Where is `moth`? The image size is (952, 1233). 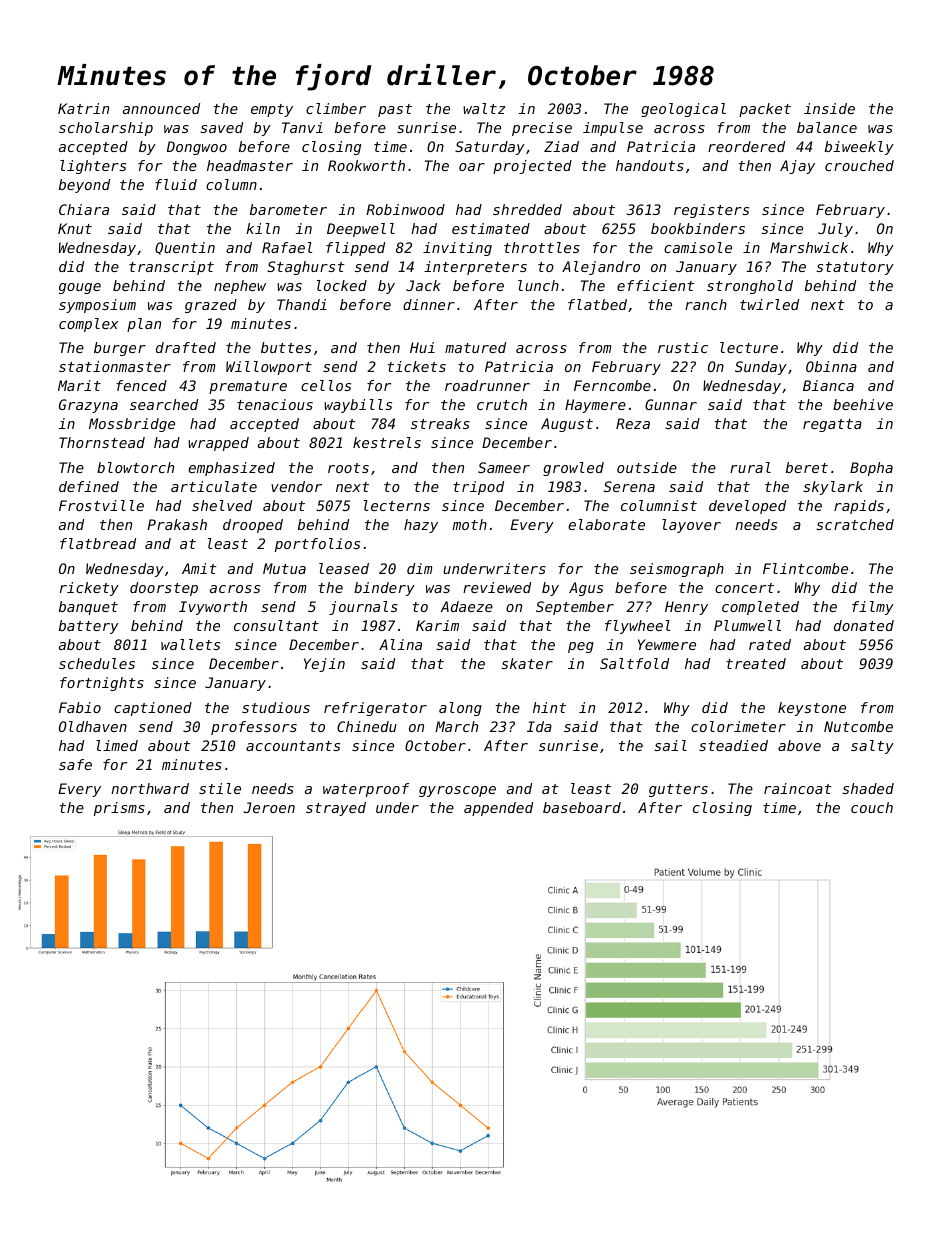 moth is located at coordinates (470, 524).
